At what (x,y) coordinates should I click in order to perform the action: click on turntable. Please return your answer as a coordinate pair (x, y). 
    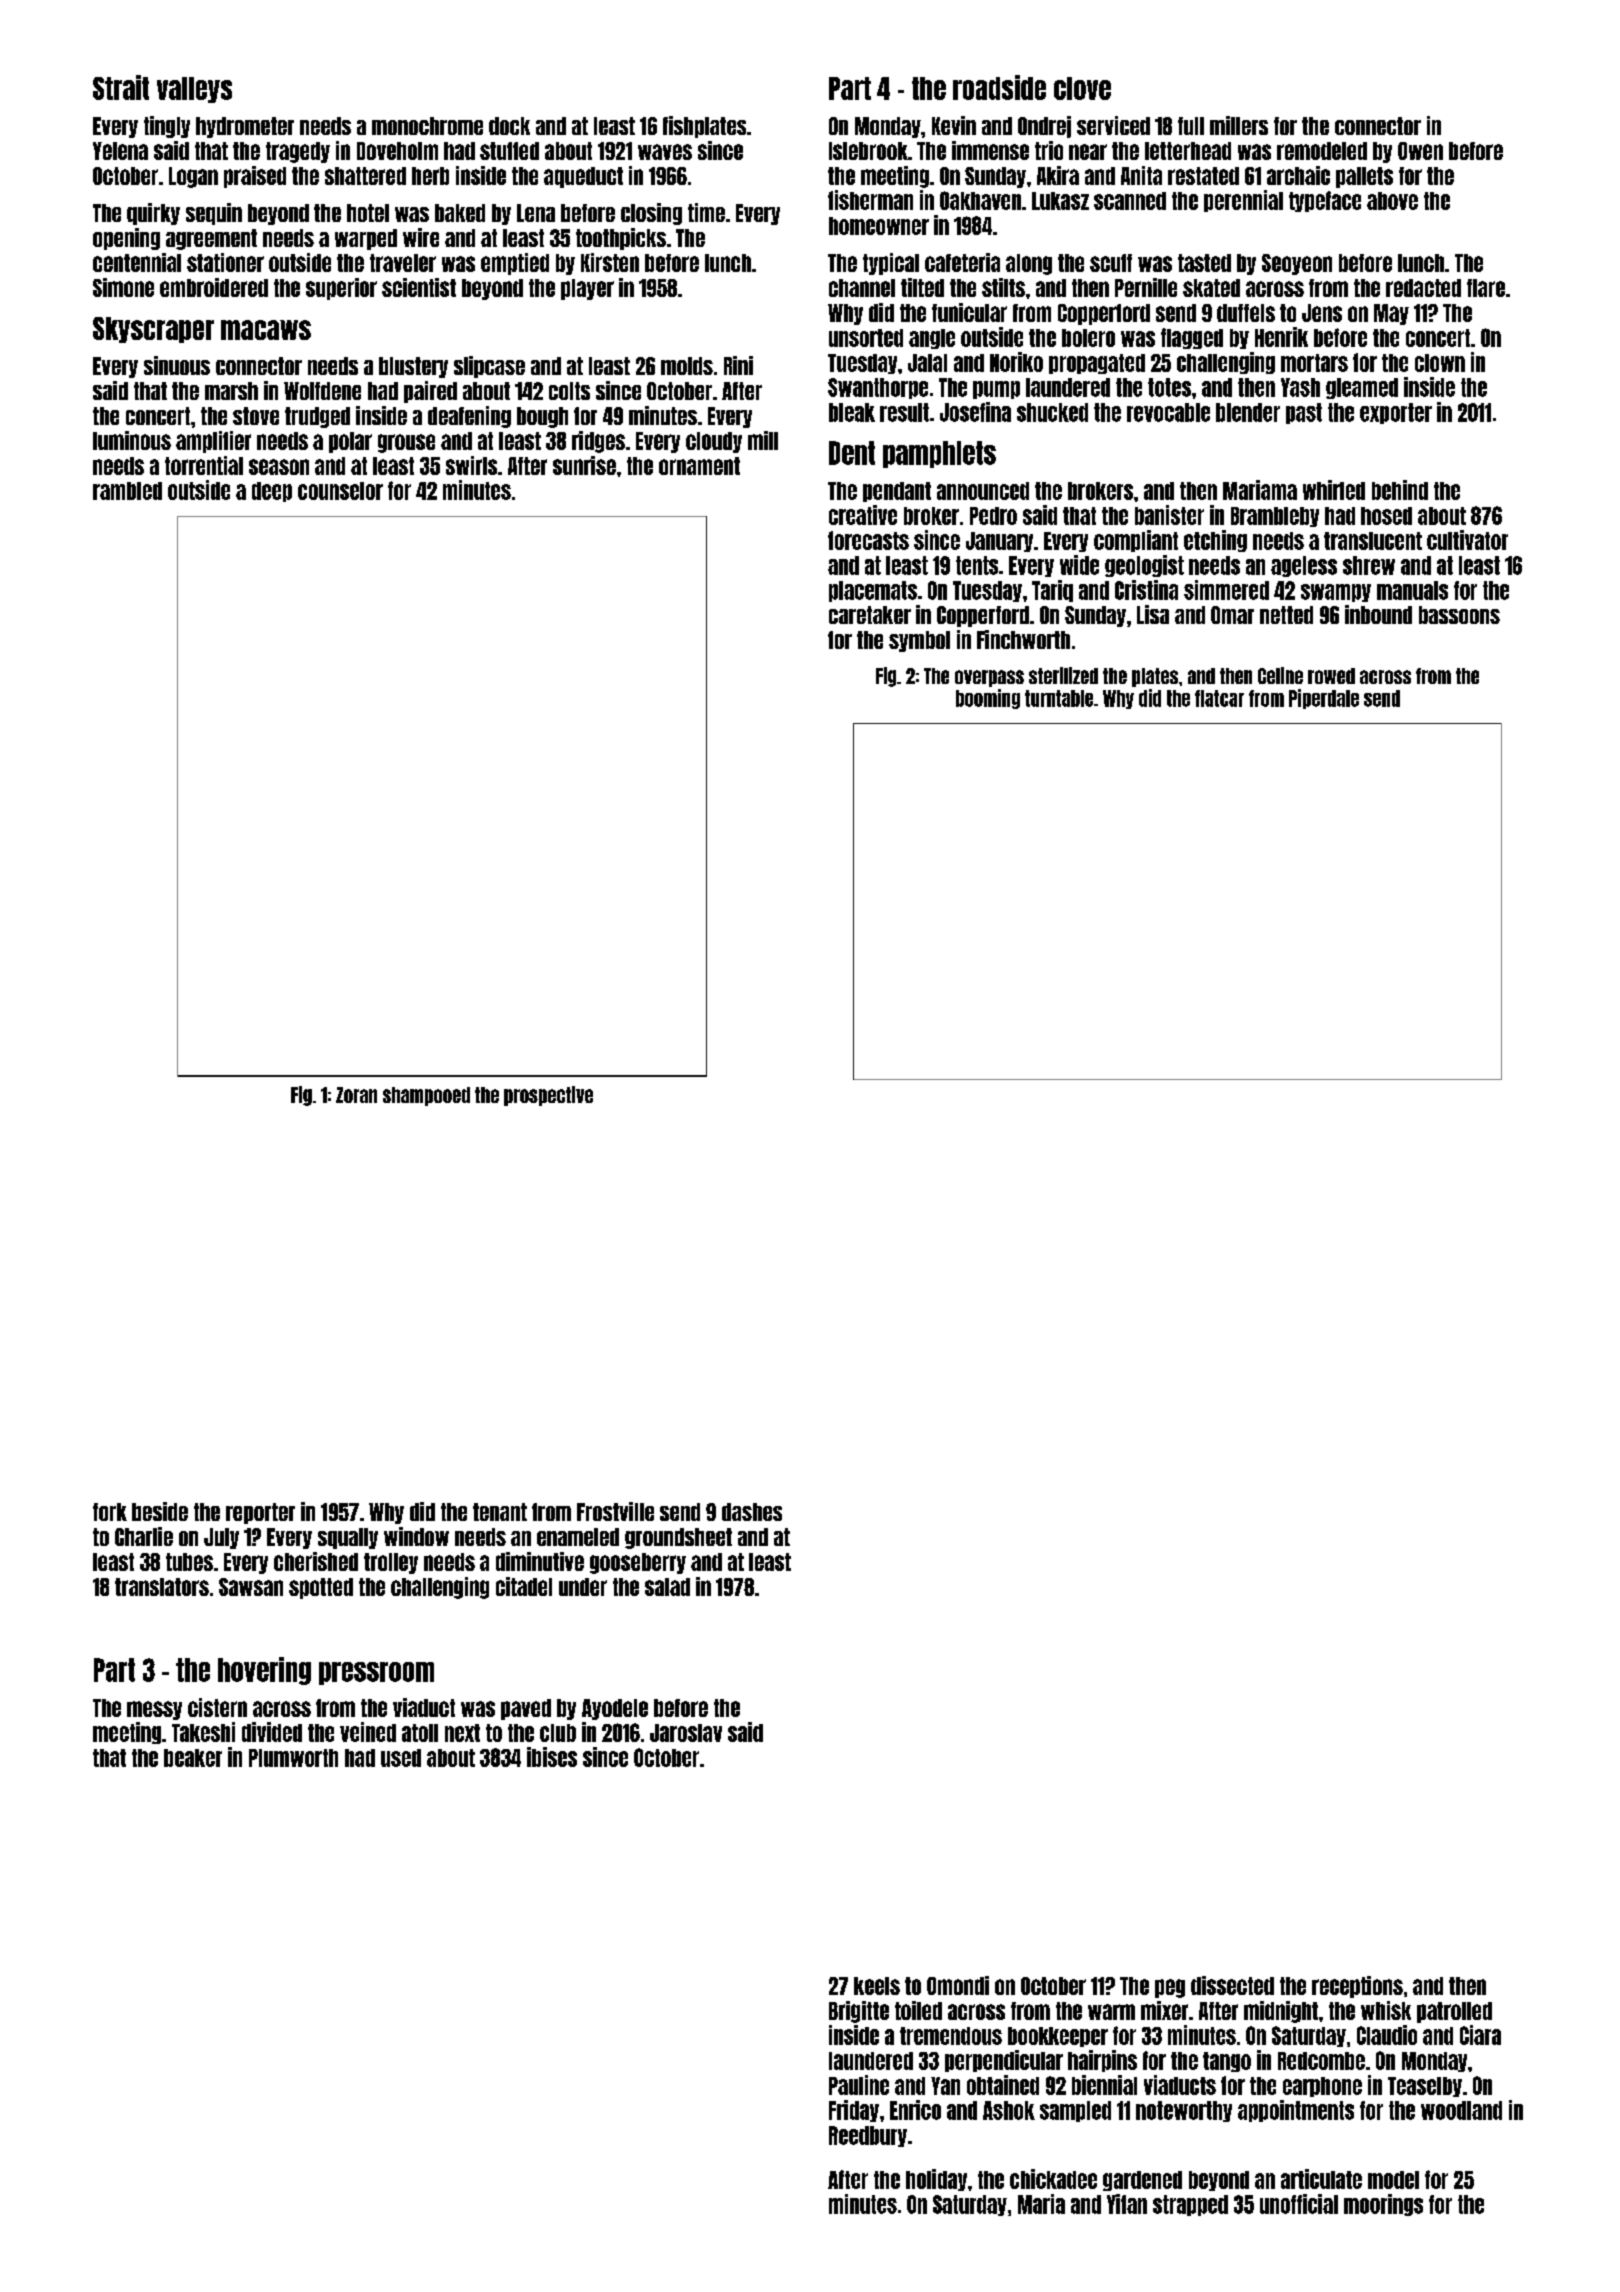
    Looking at the image, I should click on (1059, 698).
